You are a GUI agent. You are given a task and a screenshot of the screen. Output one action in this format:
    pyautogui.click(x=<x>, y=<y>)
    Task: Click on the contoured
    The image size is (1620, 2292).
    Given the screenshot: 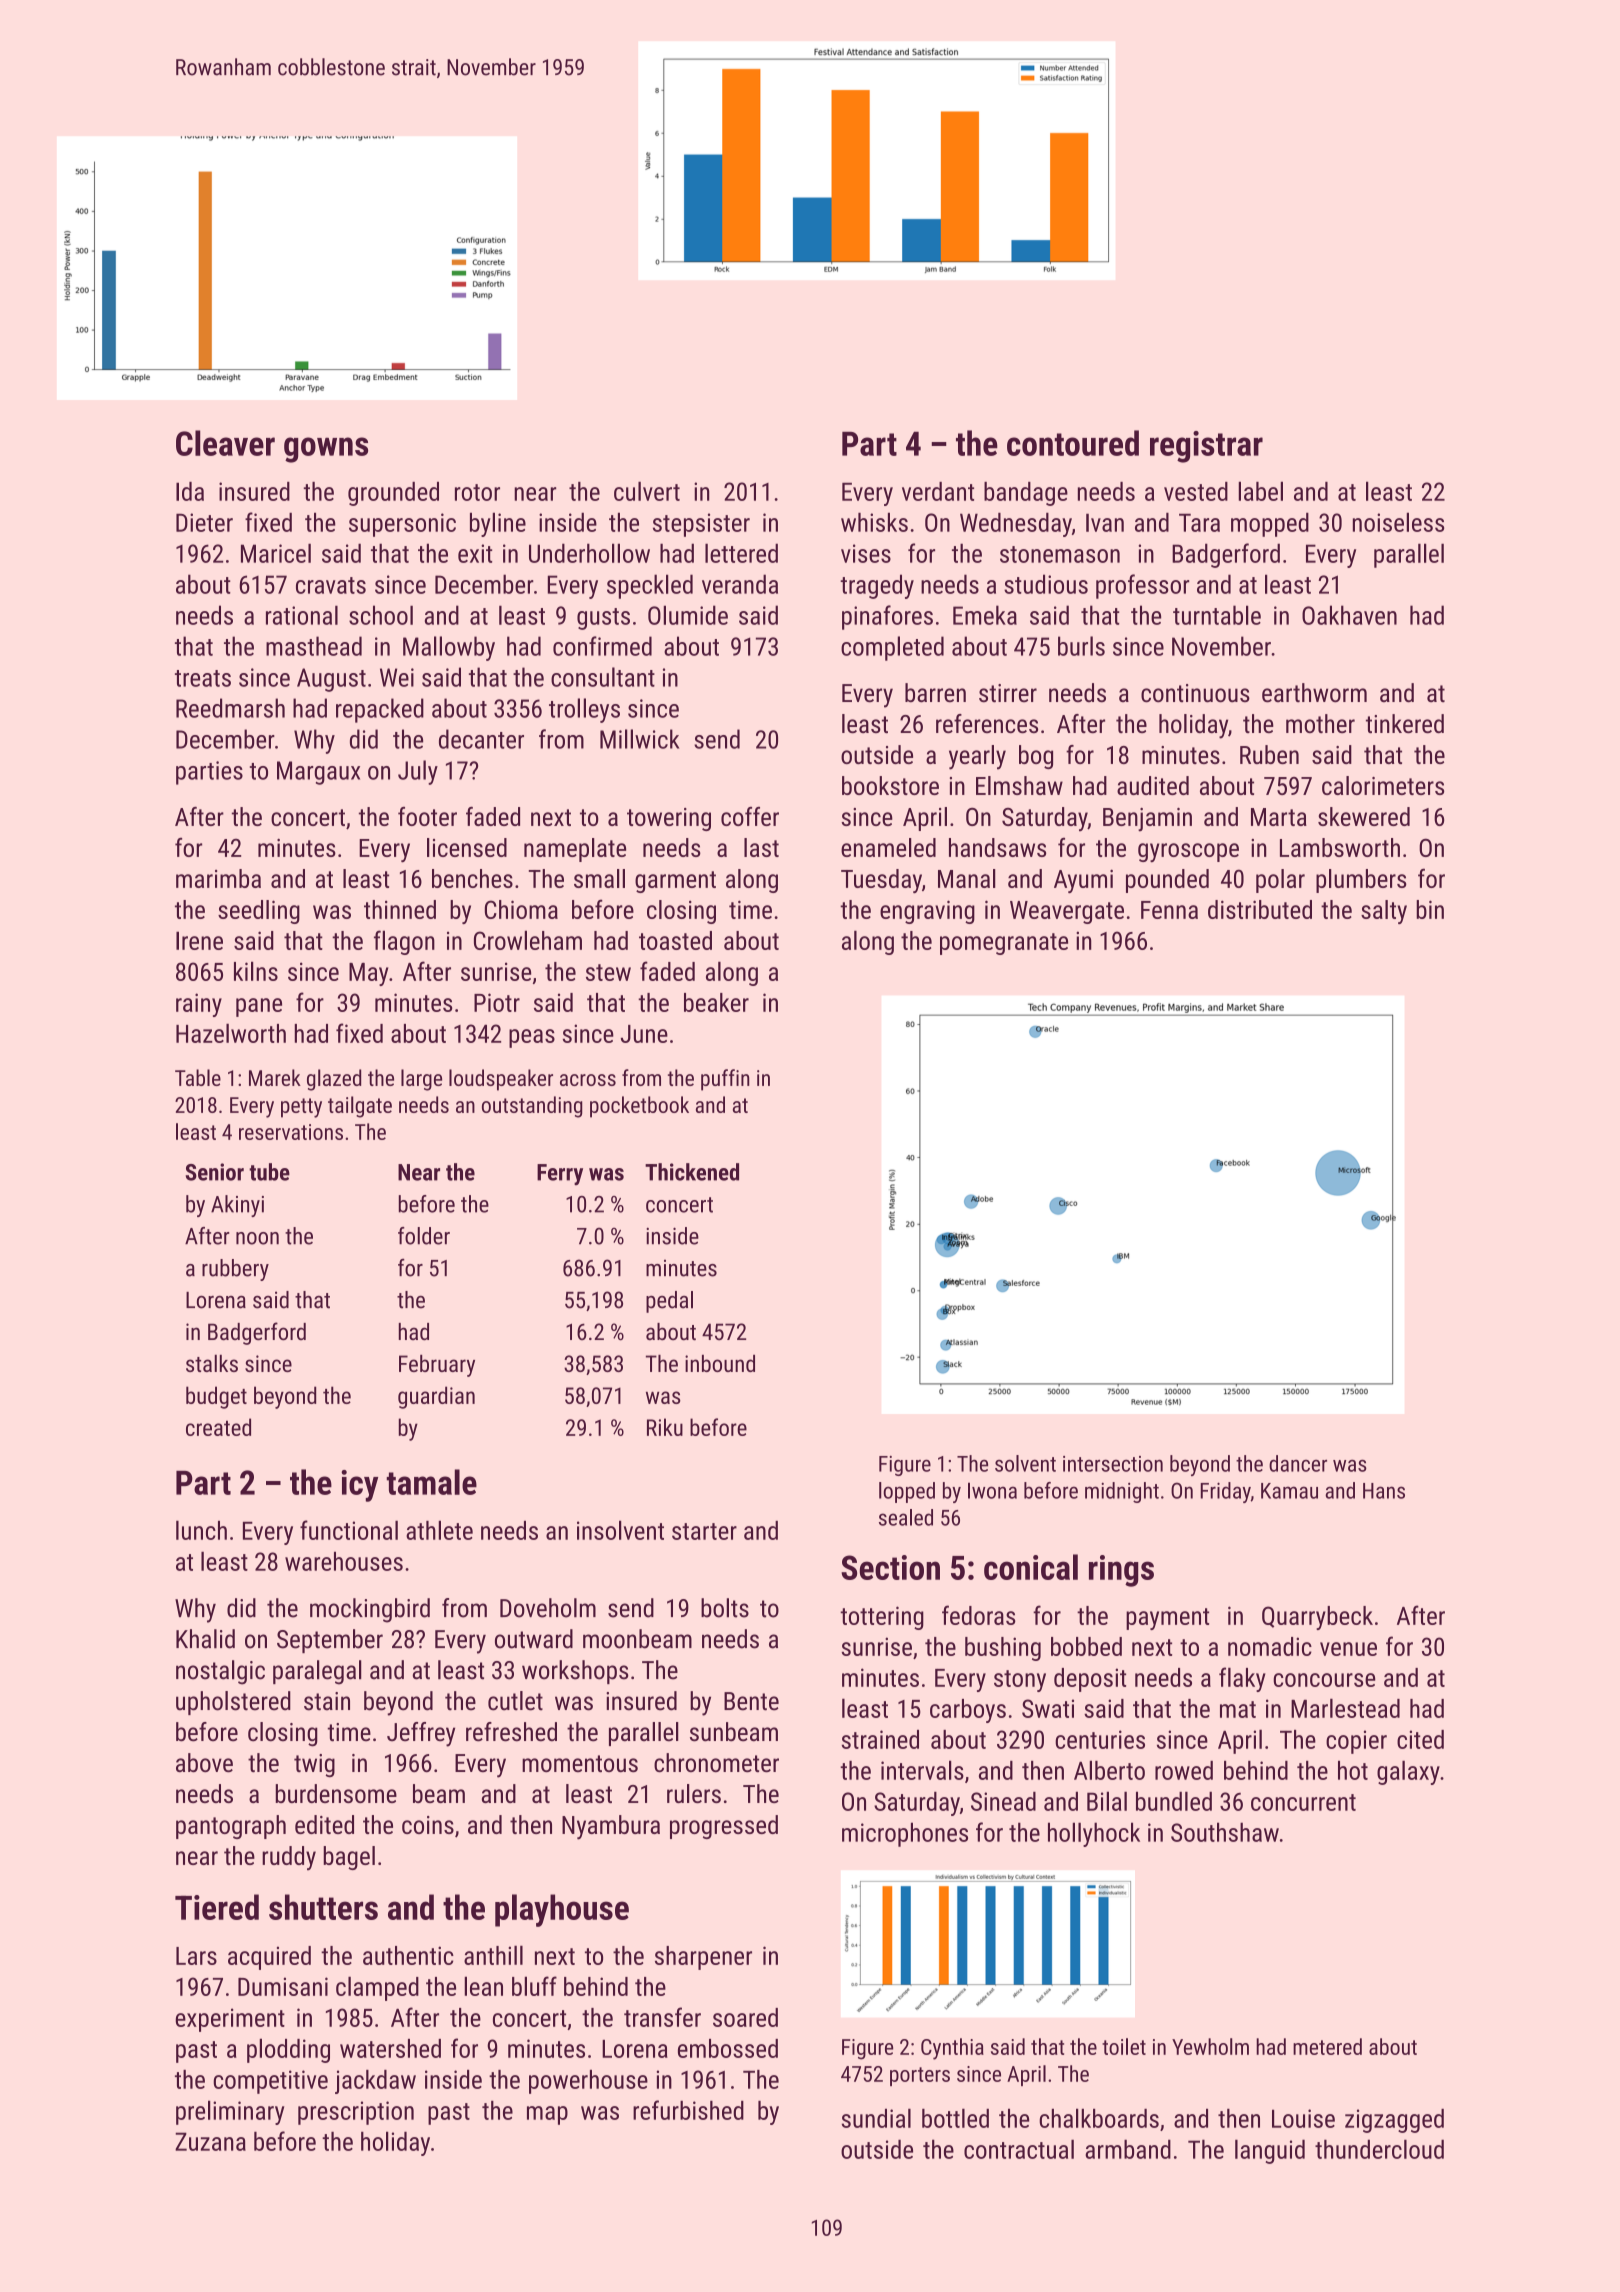 What is the action you would take?
    pyautogui.click(x=1073, y=443)
